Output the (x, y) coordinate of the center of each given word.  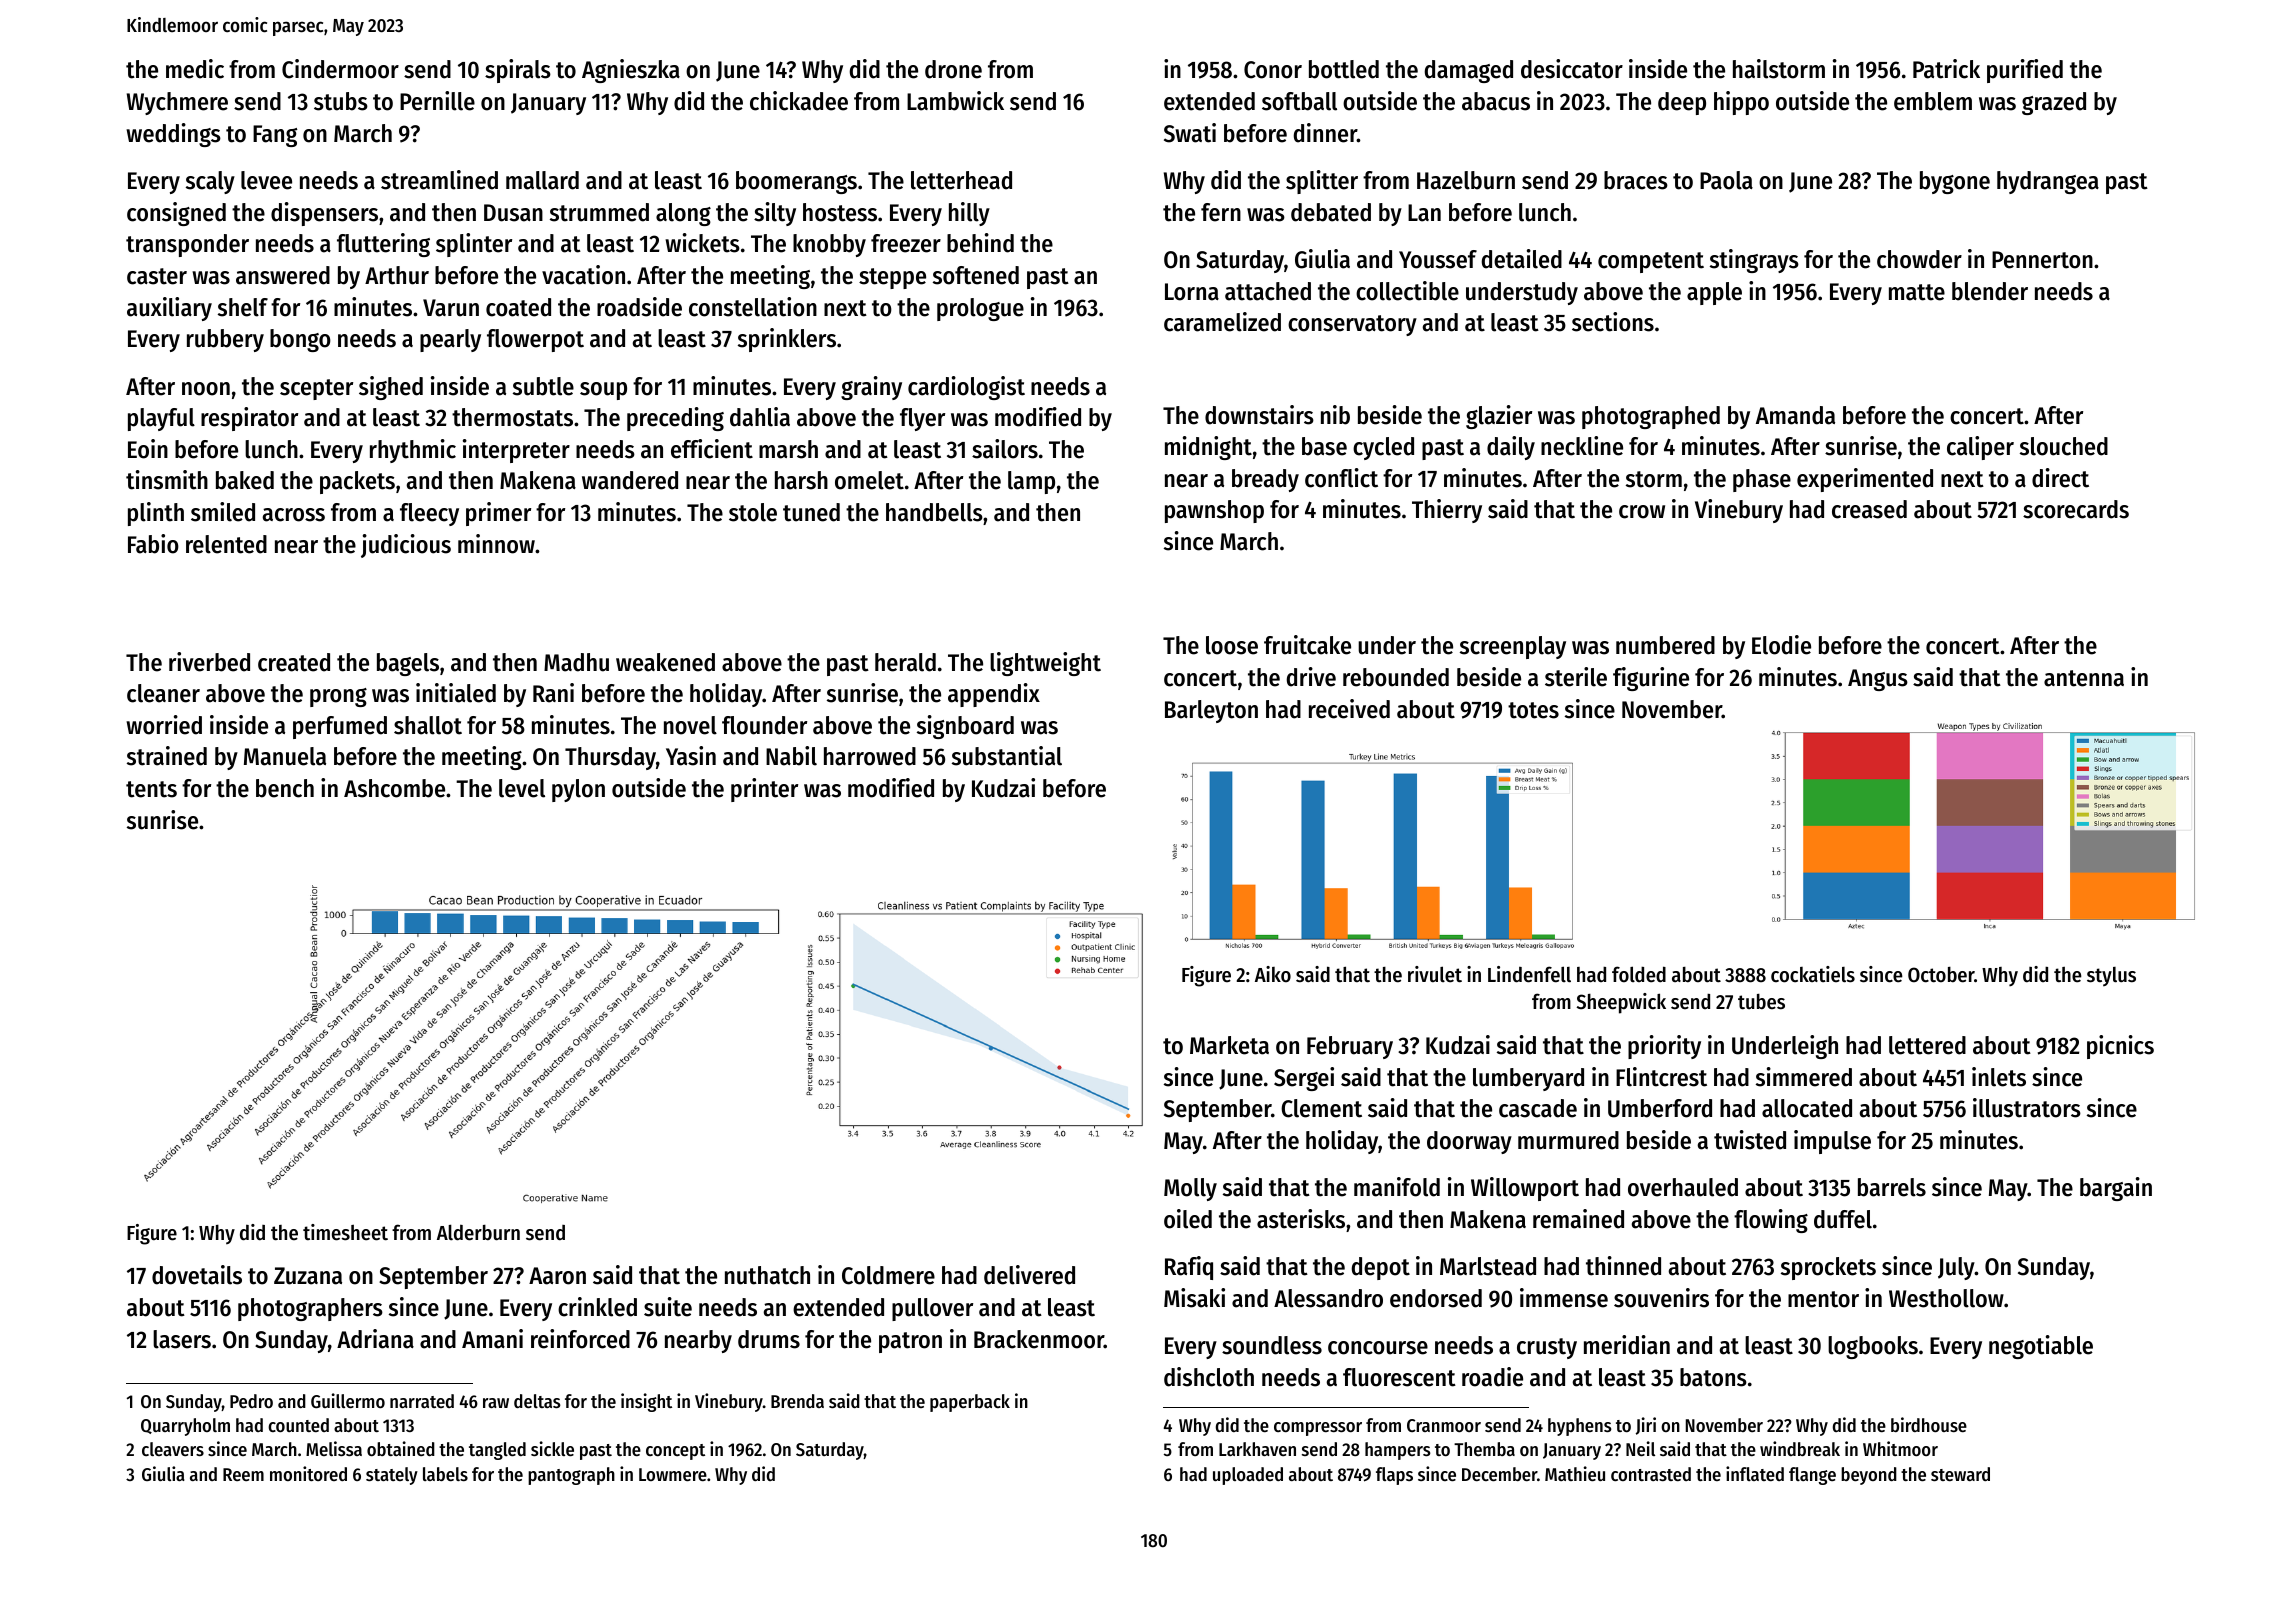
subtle (543, 386)
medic (195, 69)
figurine (1651, 679)
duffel (1843, 1219)
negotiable (2041, 1347)
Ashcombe (394, 788)
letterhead (961, 180)
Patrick (1946, 69)
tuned (811, 512)
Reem (243, 1474)
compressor (1318, 1429)
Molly (1190, 1189)
